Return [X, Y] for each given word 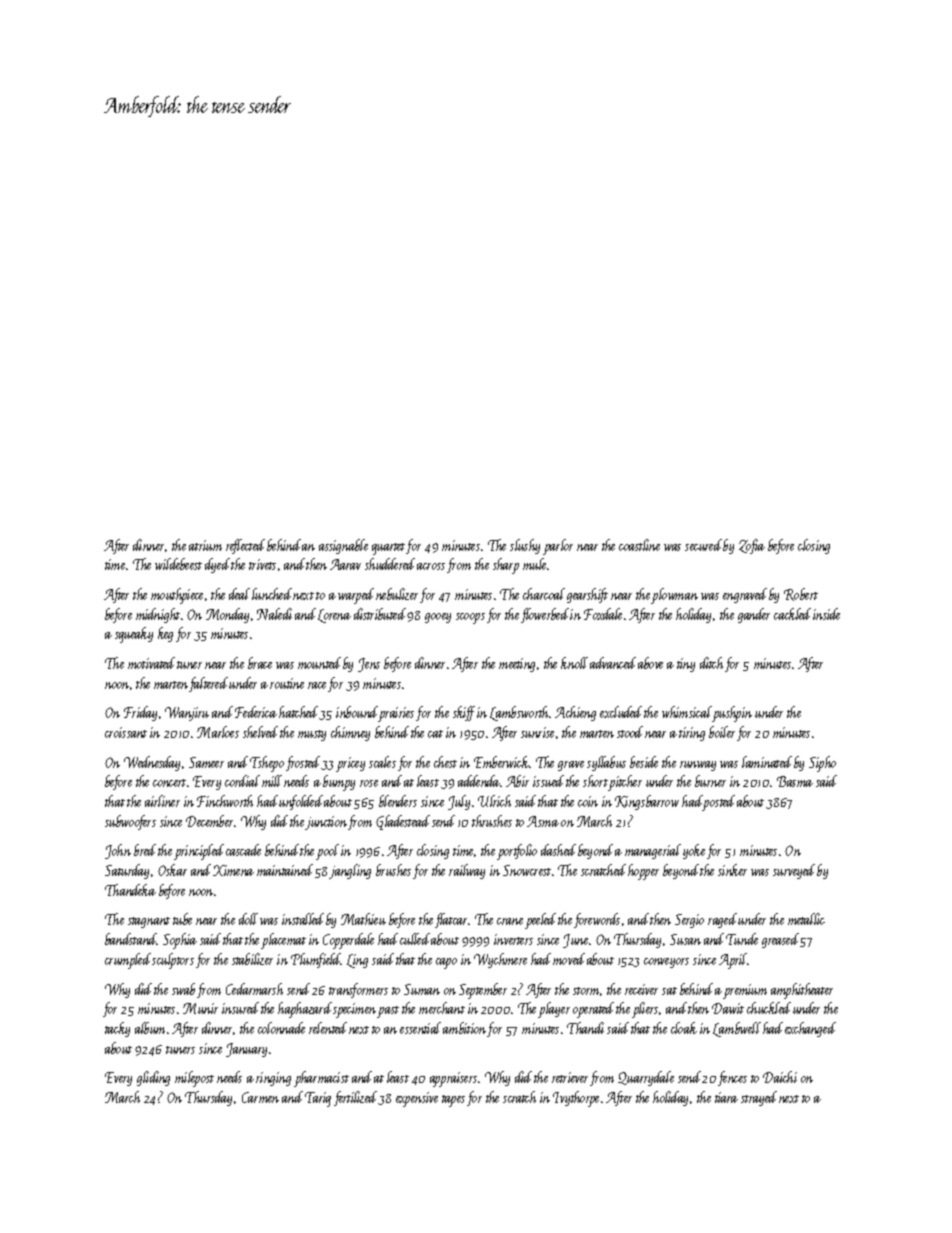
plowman [675, 596]
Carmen [260, 1097]
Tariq [318, 1099]
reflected [245, 546]
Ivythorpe [576, 1099]
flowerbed [545, 615]
